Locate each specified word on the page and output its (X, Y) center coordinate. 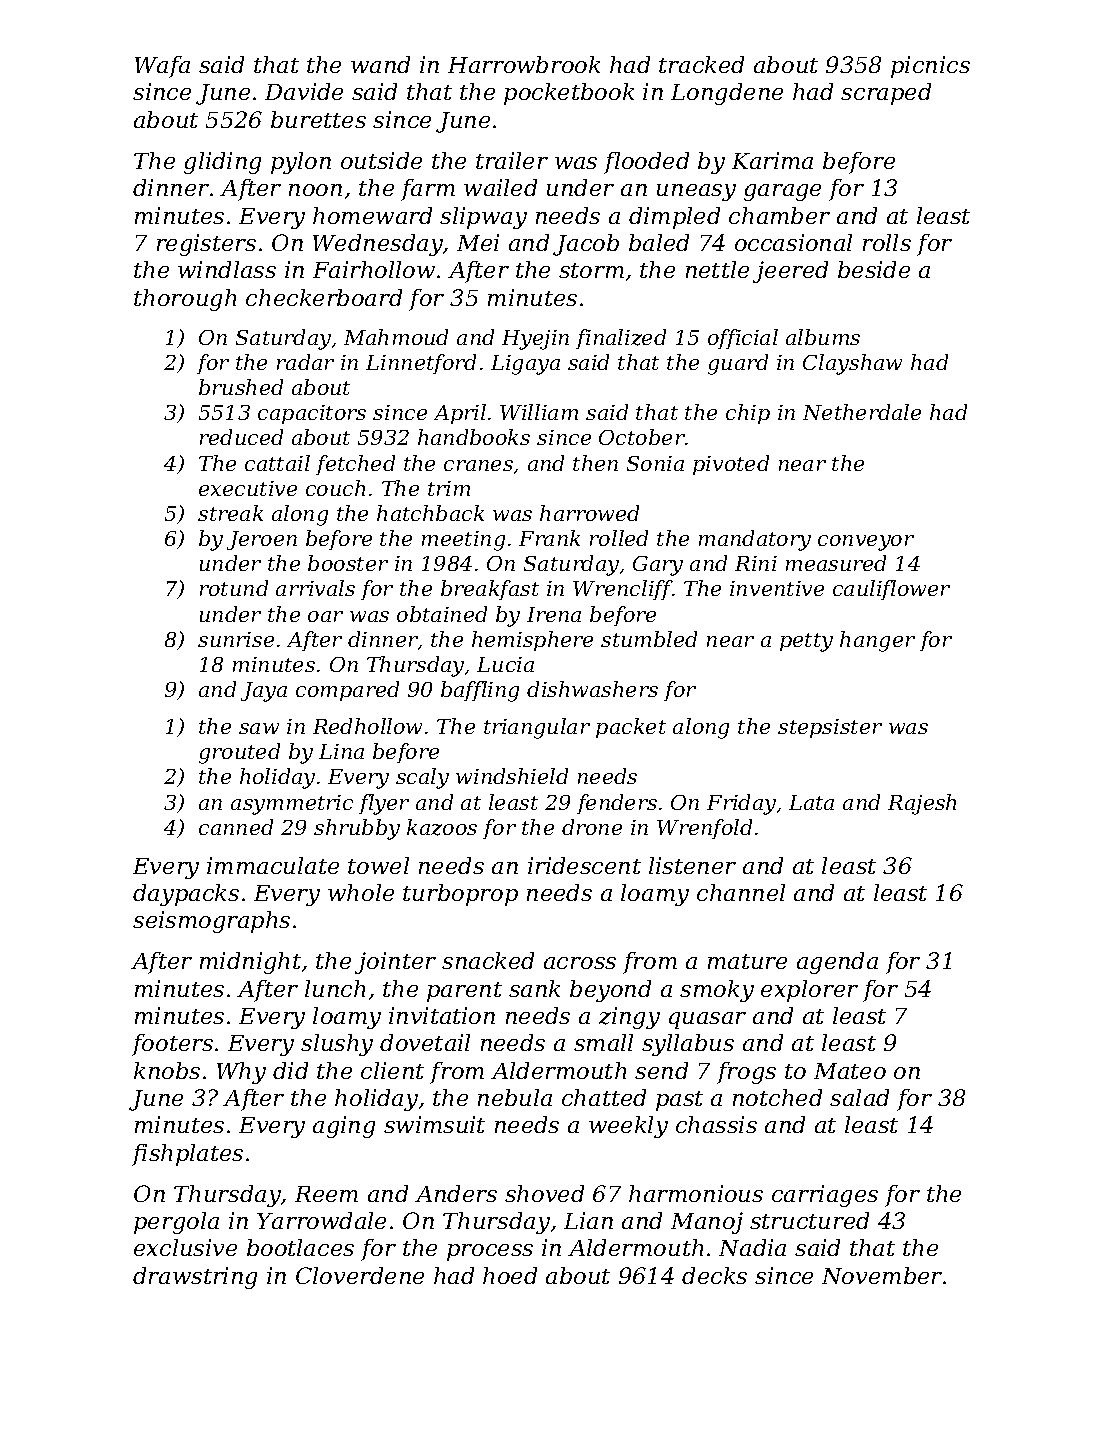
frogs (746, 1073)
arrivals (315, 588)
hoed (510, 1275)
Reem (326, 1194)
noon (315, 190)
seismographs (211, 922)
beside (874, 269)
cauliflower (891, 590)
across (580, 963)
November (882, 1275)
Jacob (586, 245)
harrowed (589, 513)
